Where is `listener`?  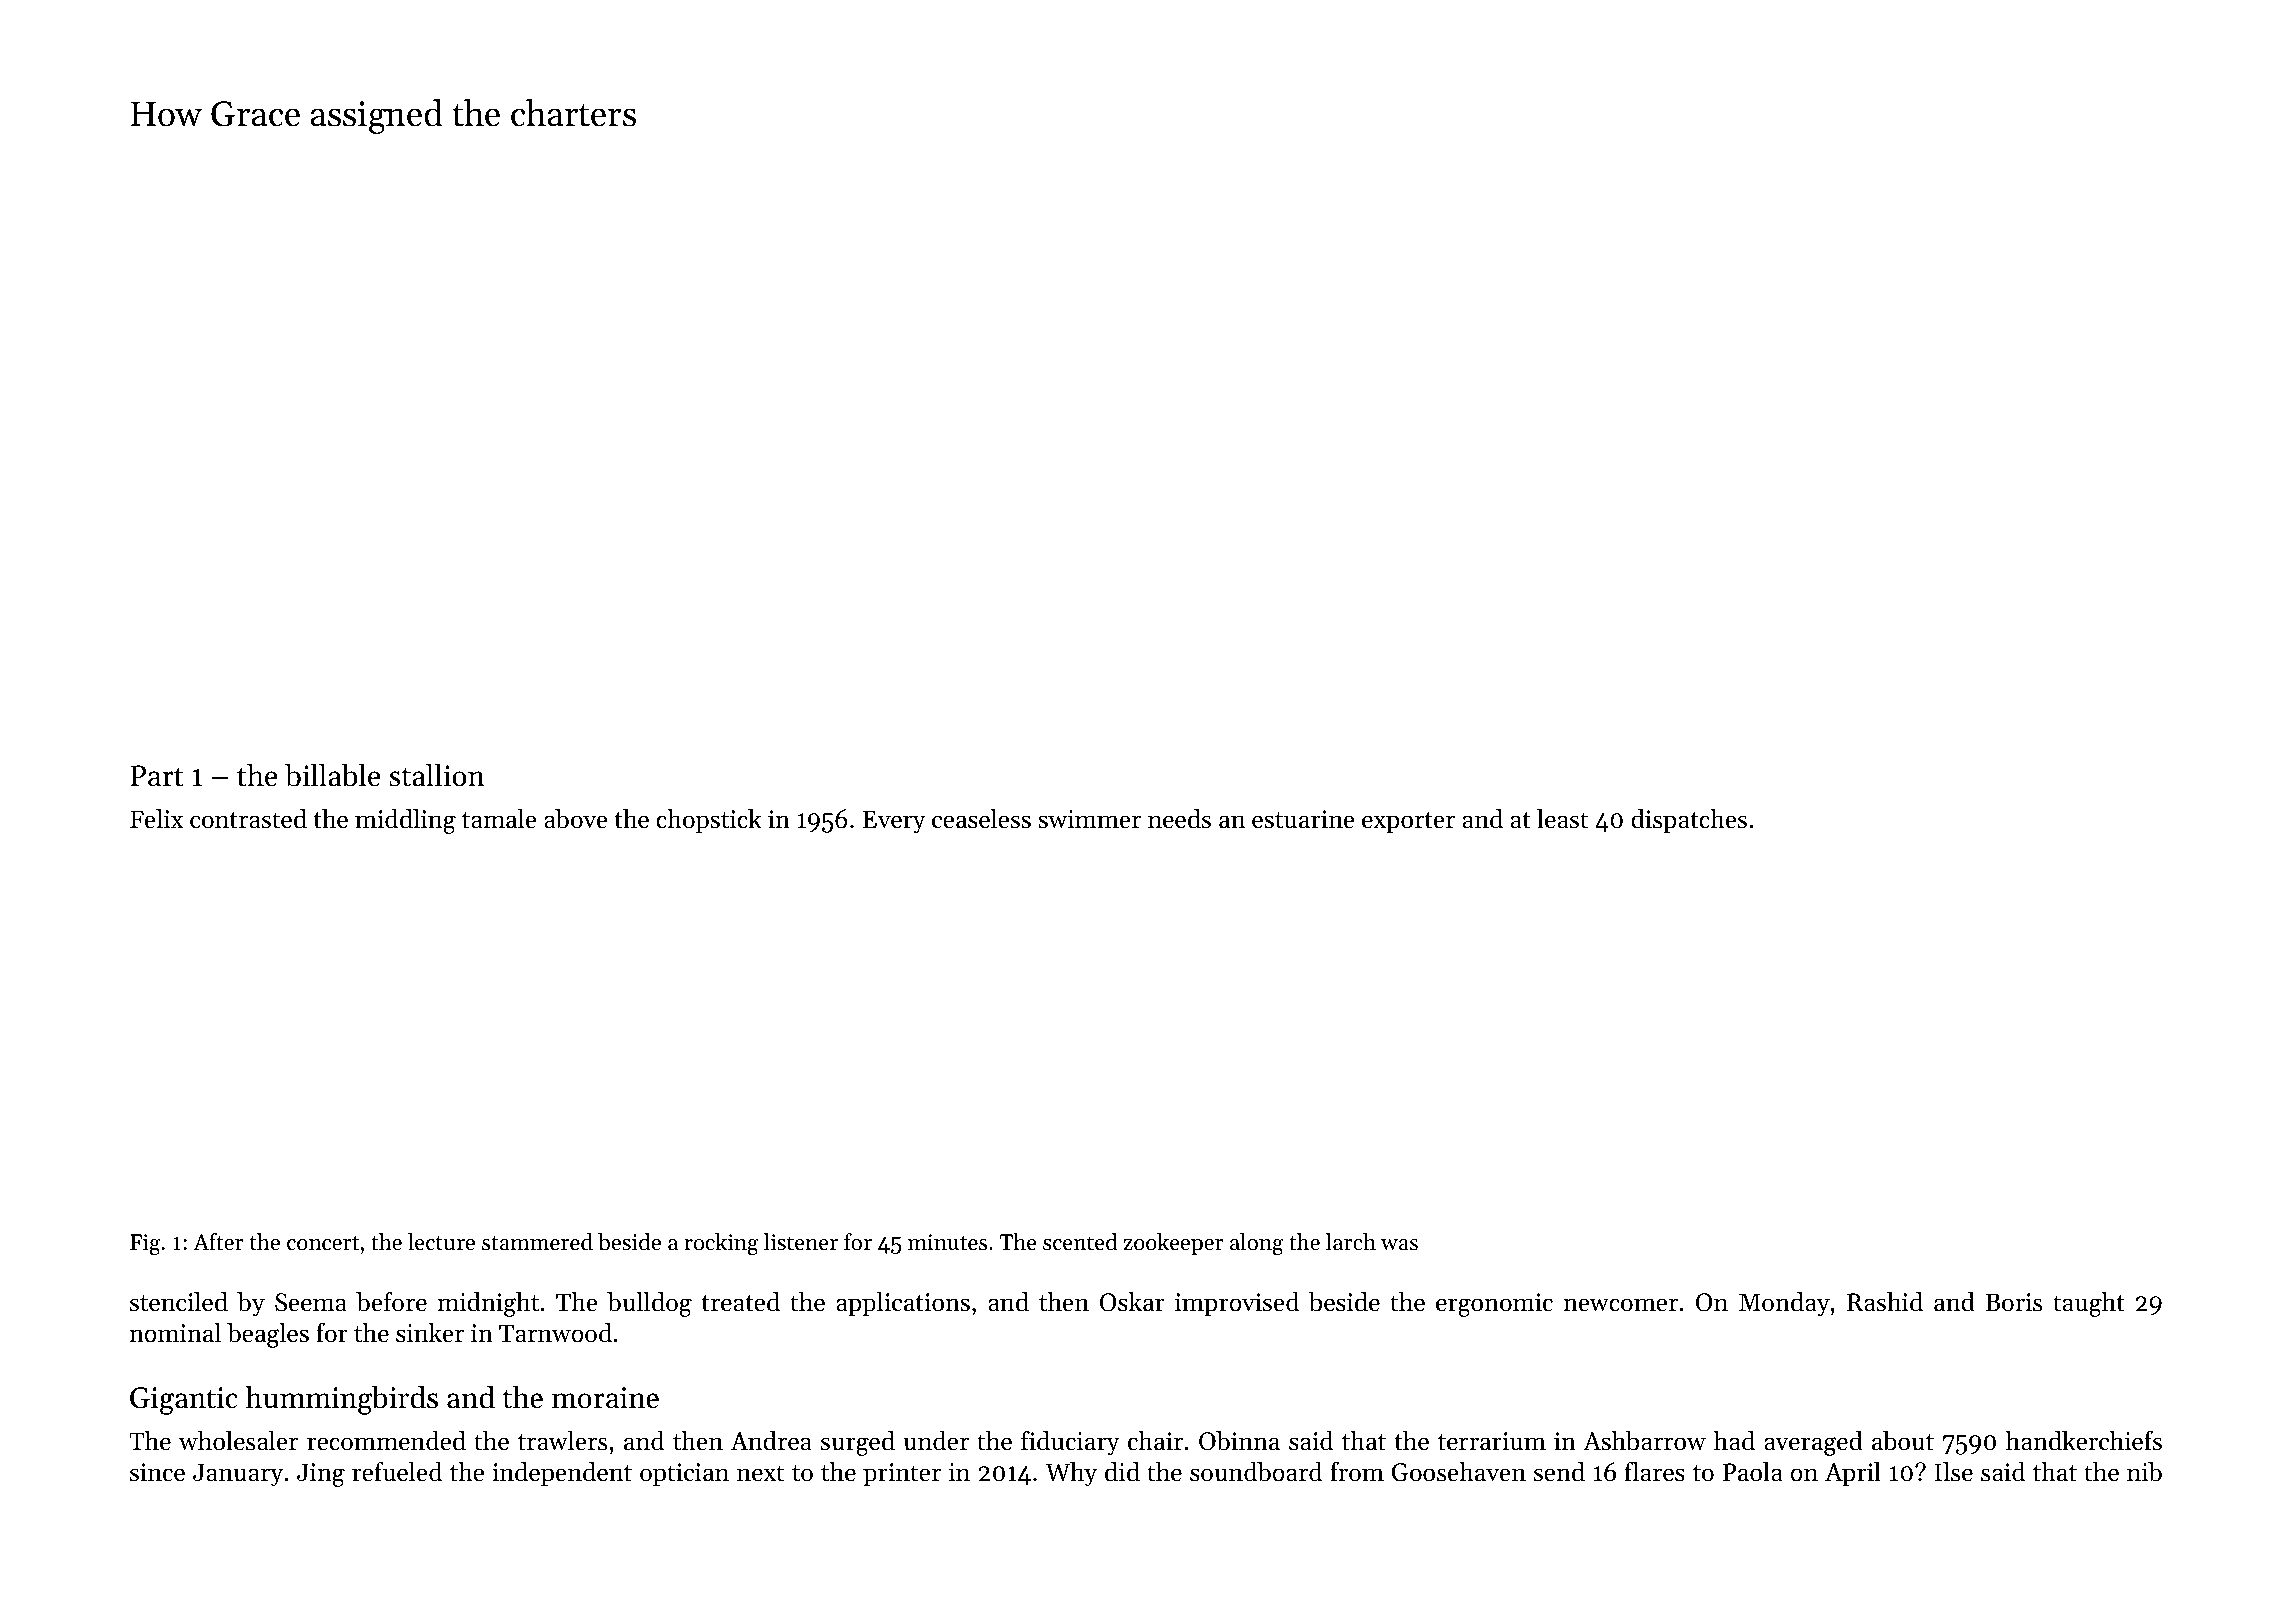
listener is located at coordinates (801, 1242).
